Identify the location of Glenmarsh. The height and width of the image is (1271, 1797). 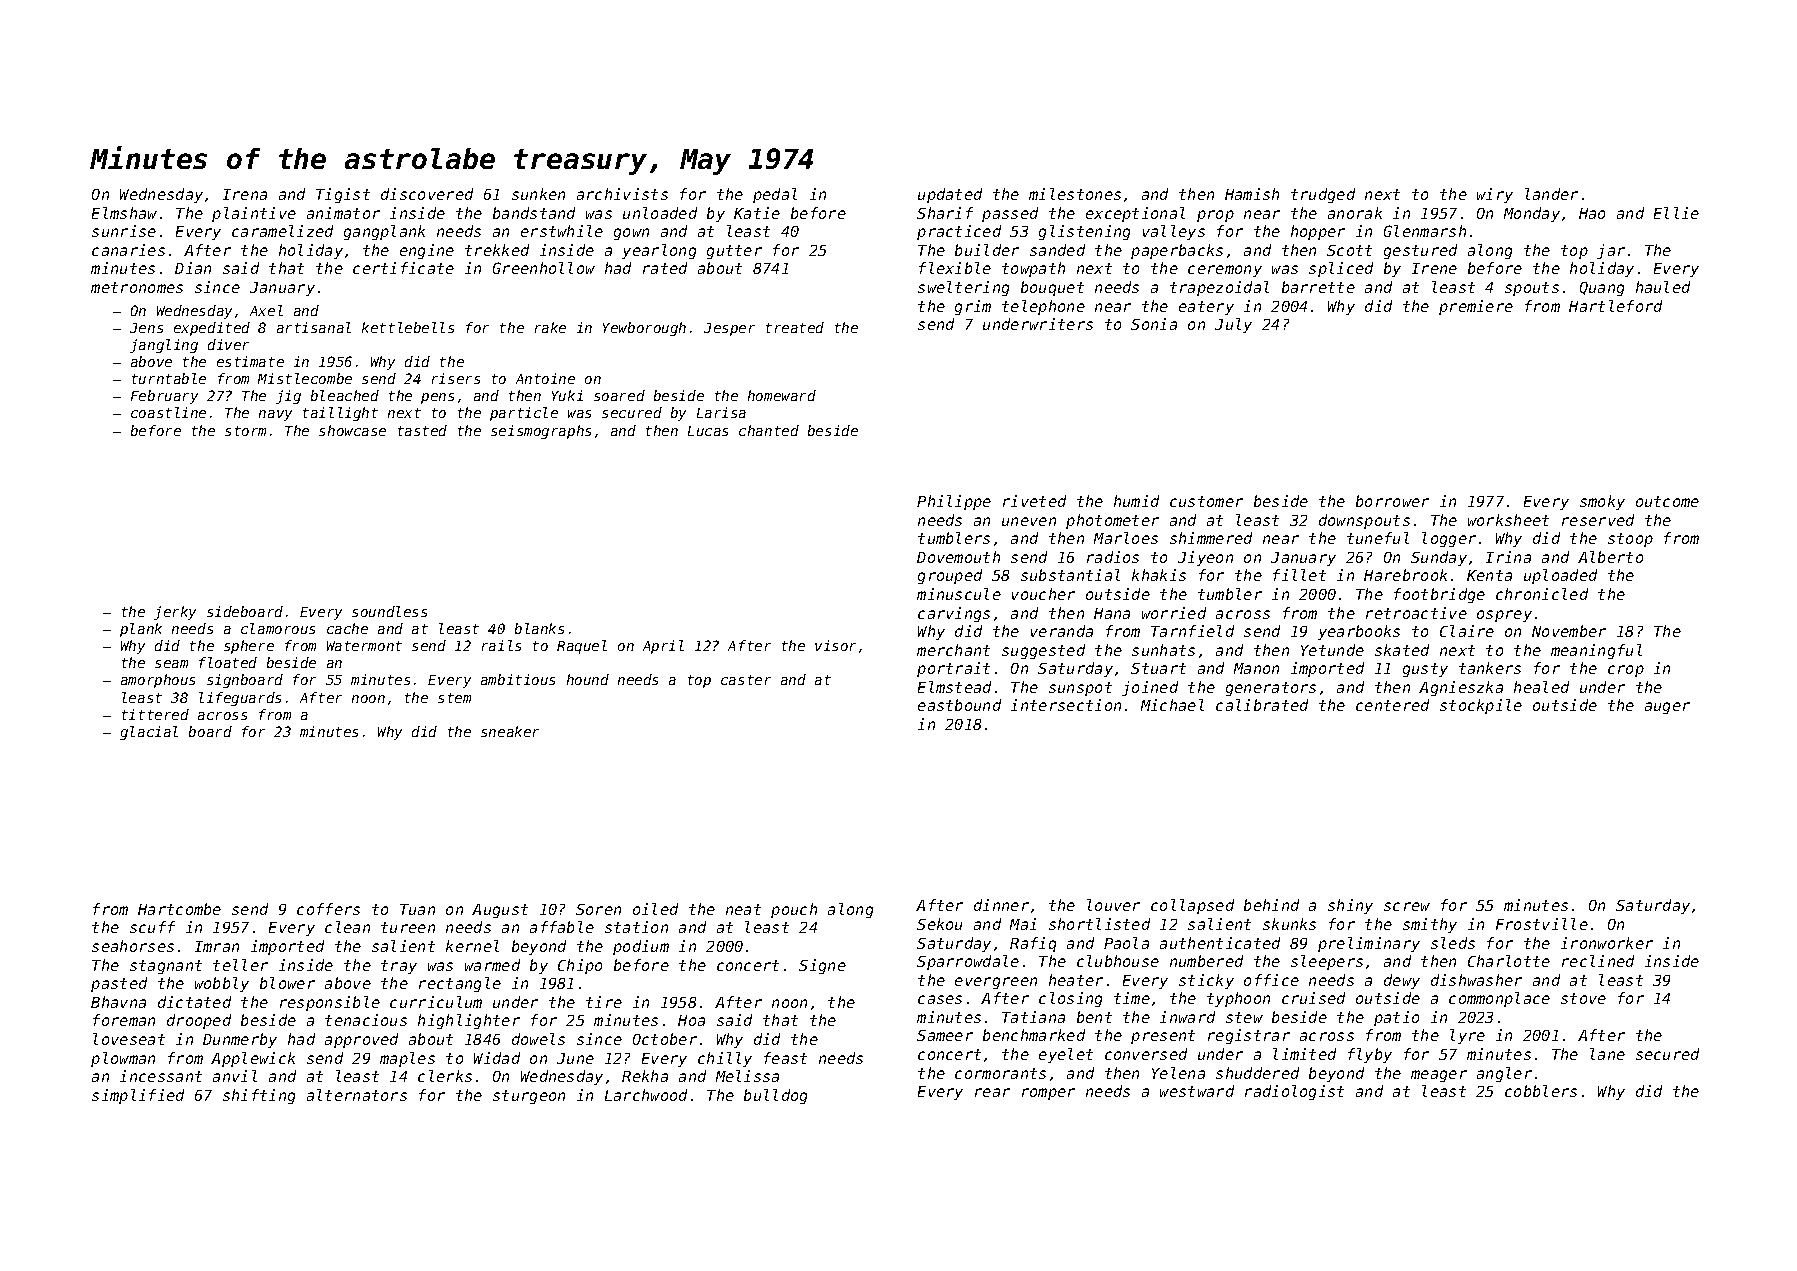
(1425, 231).
